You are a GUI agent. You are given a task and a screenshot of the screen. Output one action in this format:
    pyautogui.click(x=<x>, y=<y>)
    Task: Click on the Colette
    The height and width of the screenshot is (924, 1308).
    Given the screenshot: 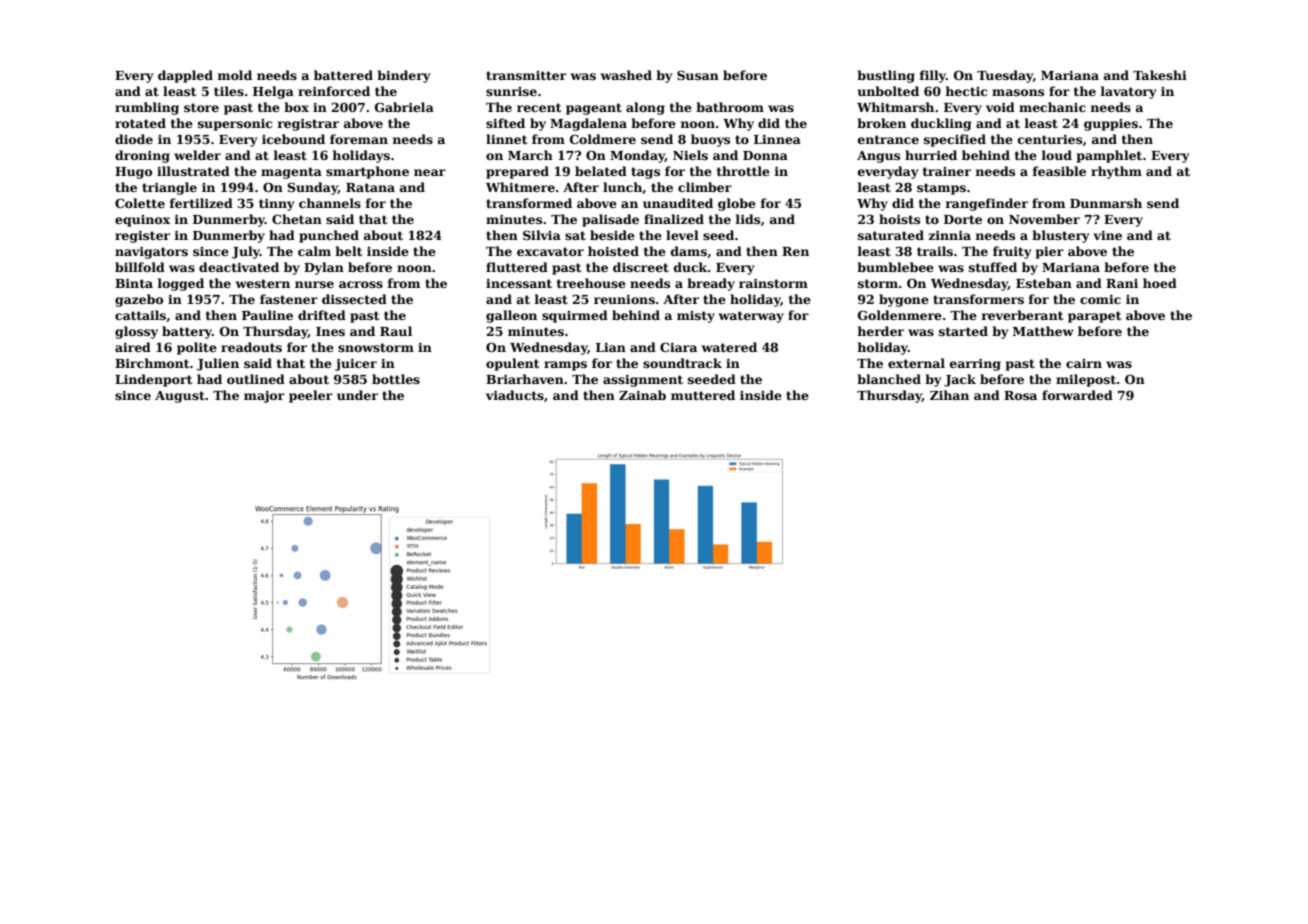 What is the action you would take?
    pyautogui.click(x=140, y=203)
